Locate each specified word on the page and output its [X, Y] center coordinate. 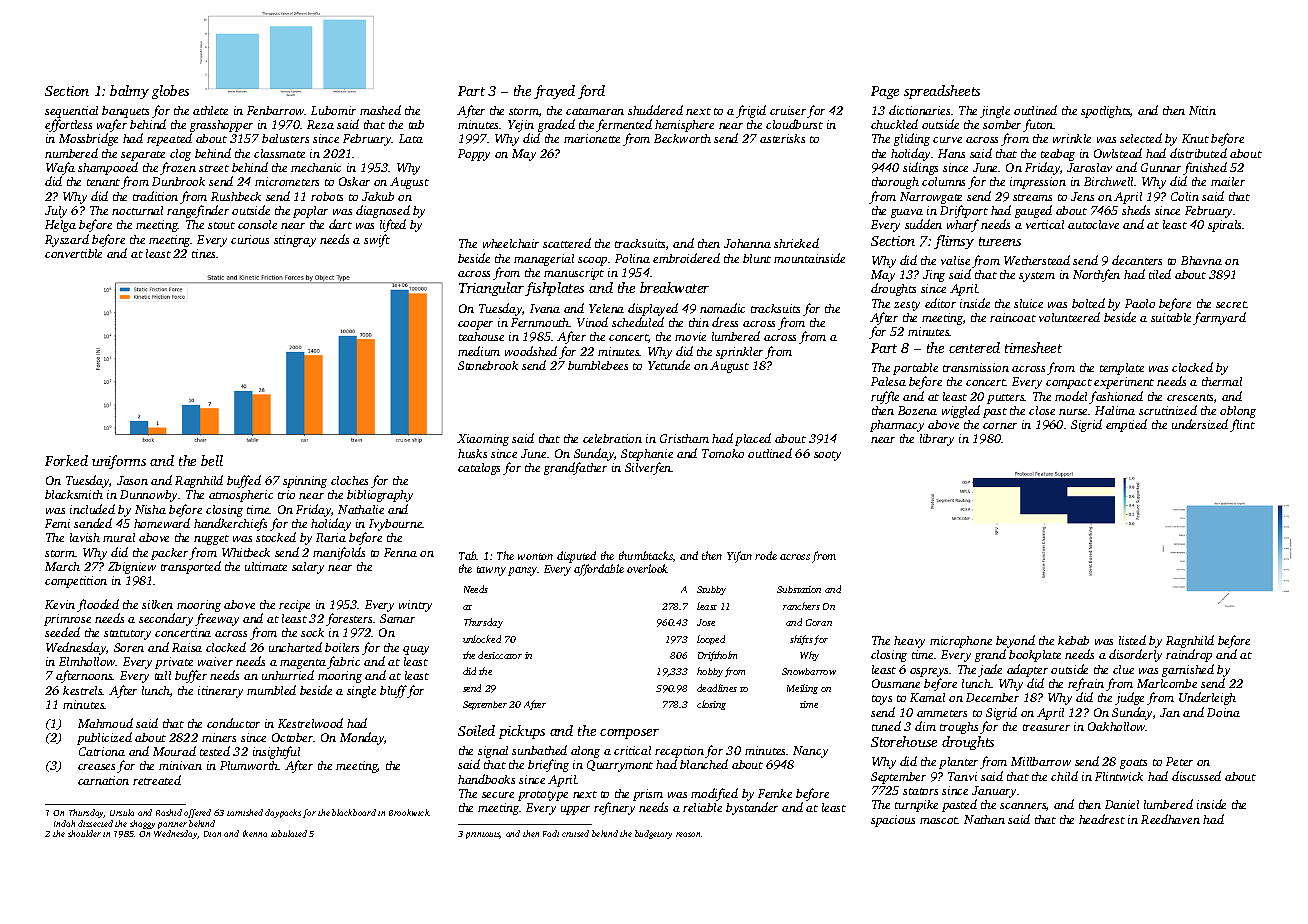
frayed [554, 92]
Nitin [1202, 110]
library [937, 440]
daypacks [283, 813]
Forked [66, 460]
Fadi [551, 833]
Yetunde [669, 365]
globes [170, 92]
